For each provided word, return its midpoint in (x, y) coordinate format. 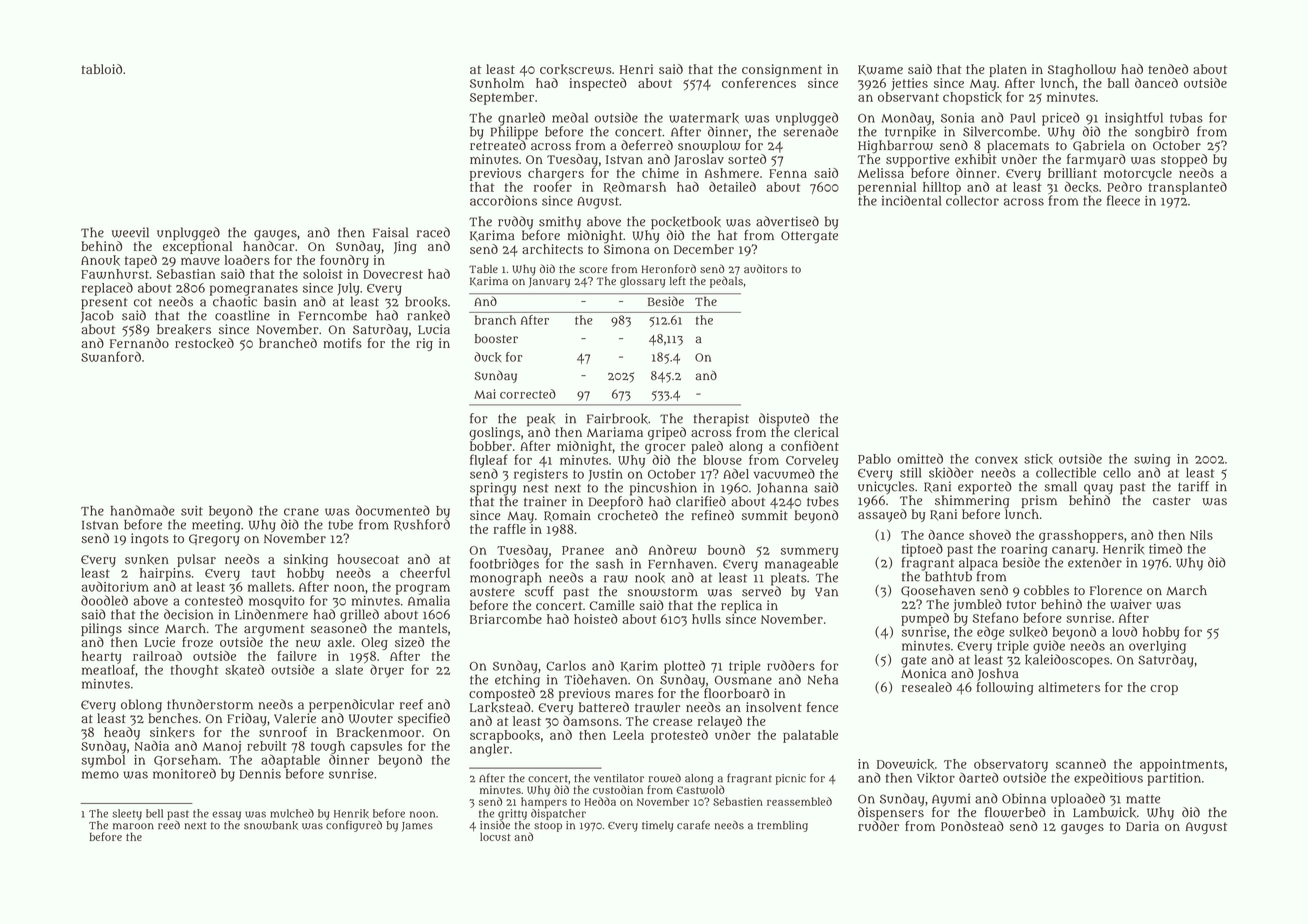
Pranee (583, 550)
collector (972, 201)
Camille (612, 605)
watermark (704, 118)
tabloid (101, 69)
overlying (1157, 647)
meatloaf (108, 669)
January (549, 282)
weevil (130, 232)
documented (393, 510)
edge (990, 633)
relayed (720, 722)
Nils (1201, 535)
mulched (292, 813)
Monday (906, 119)
